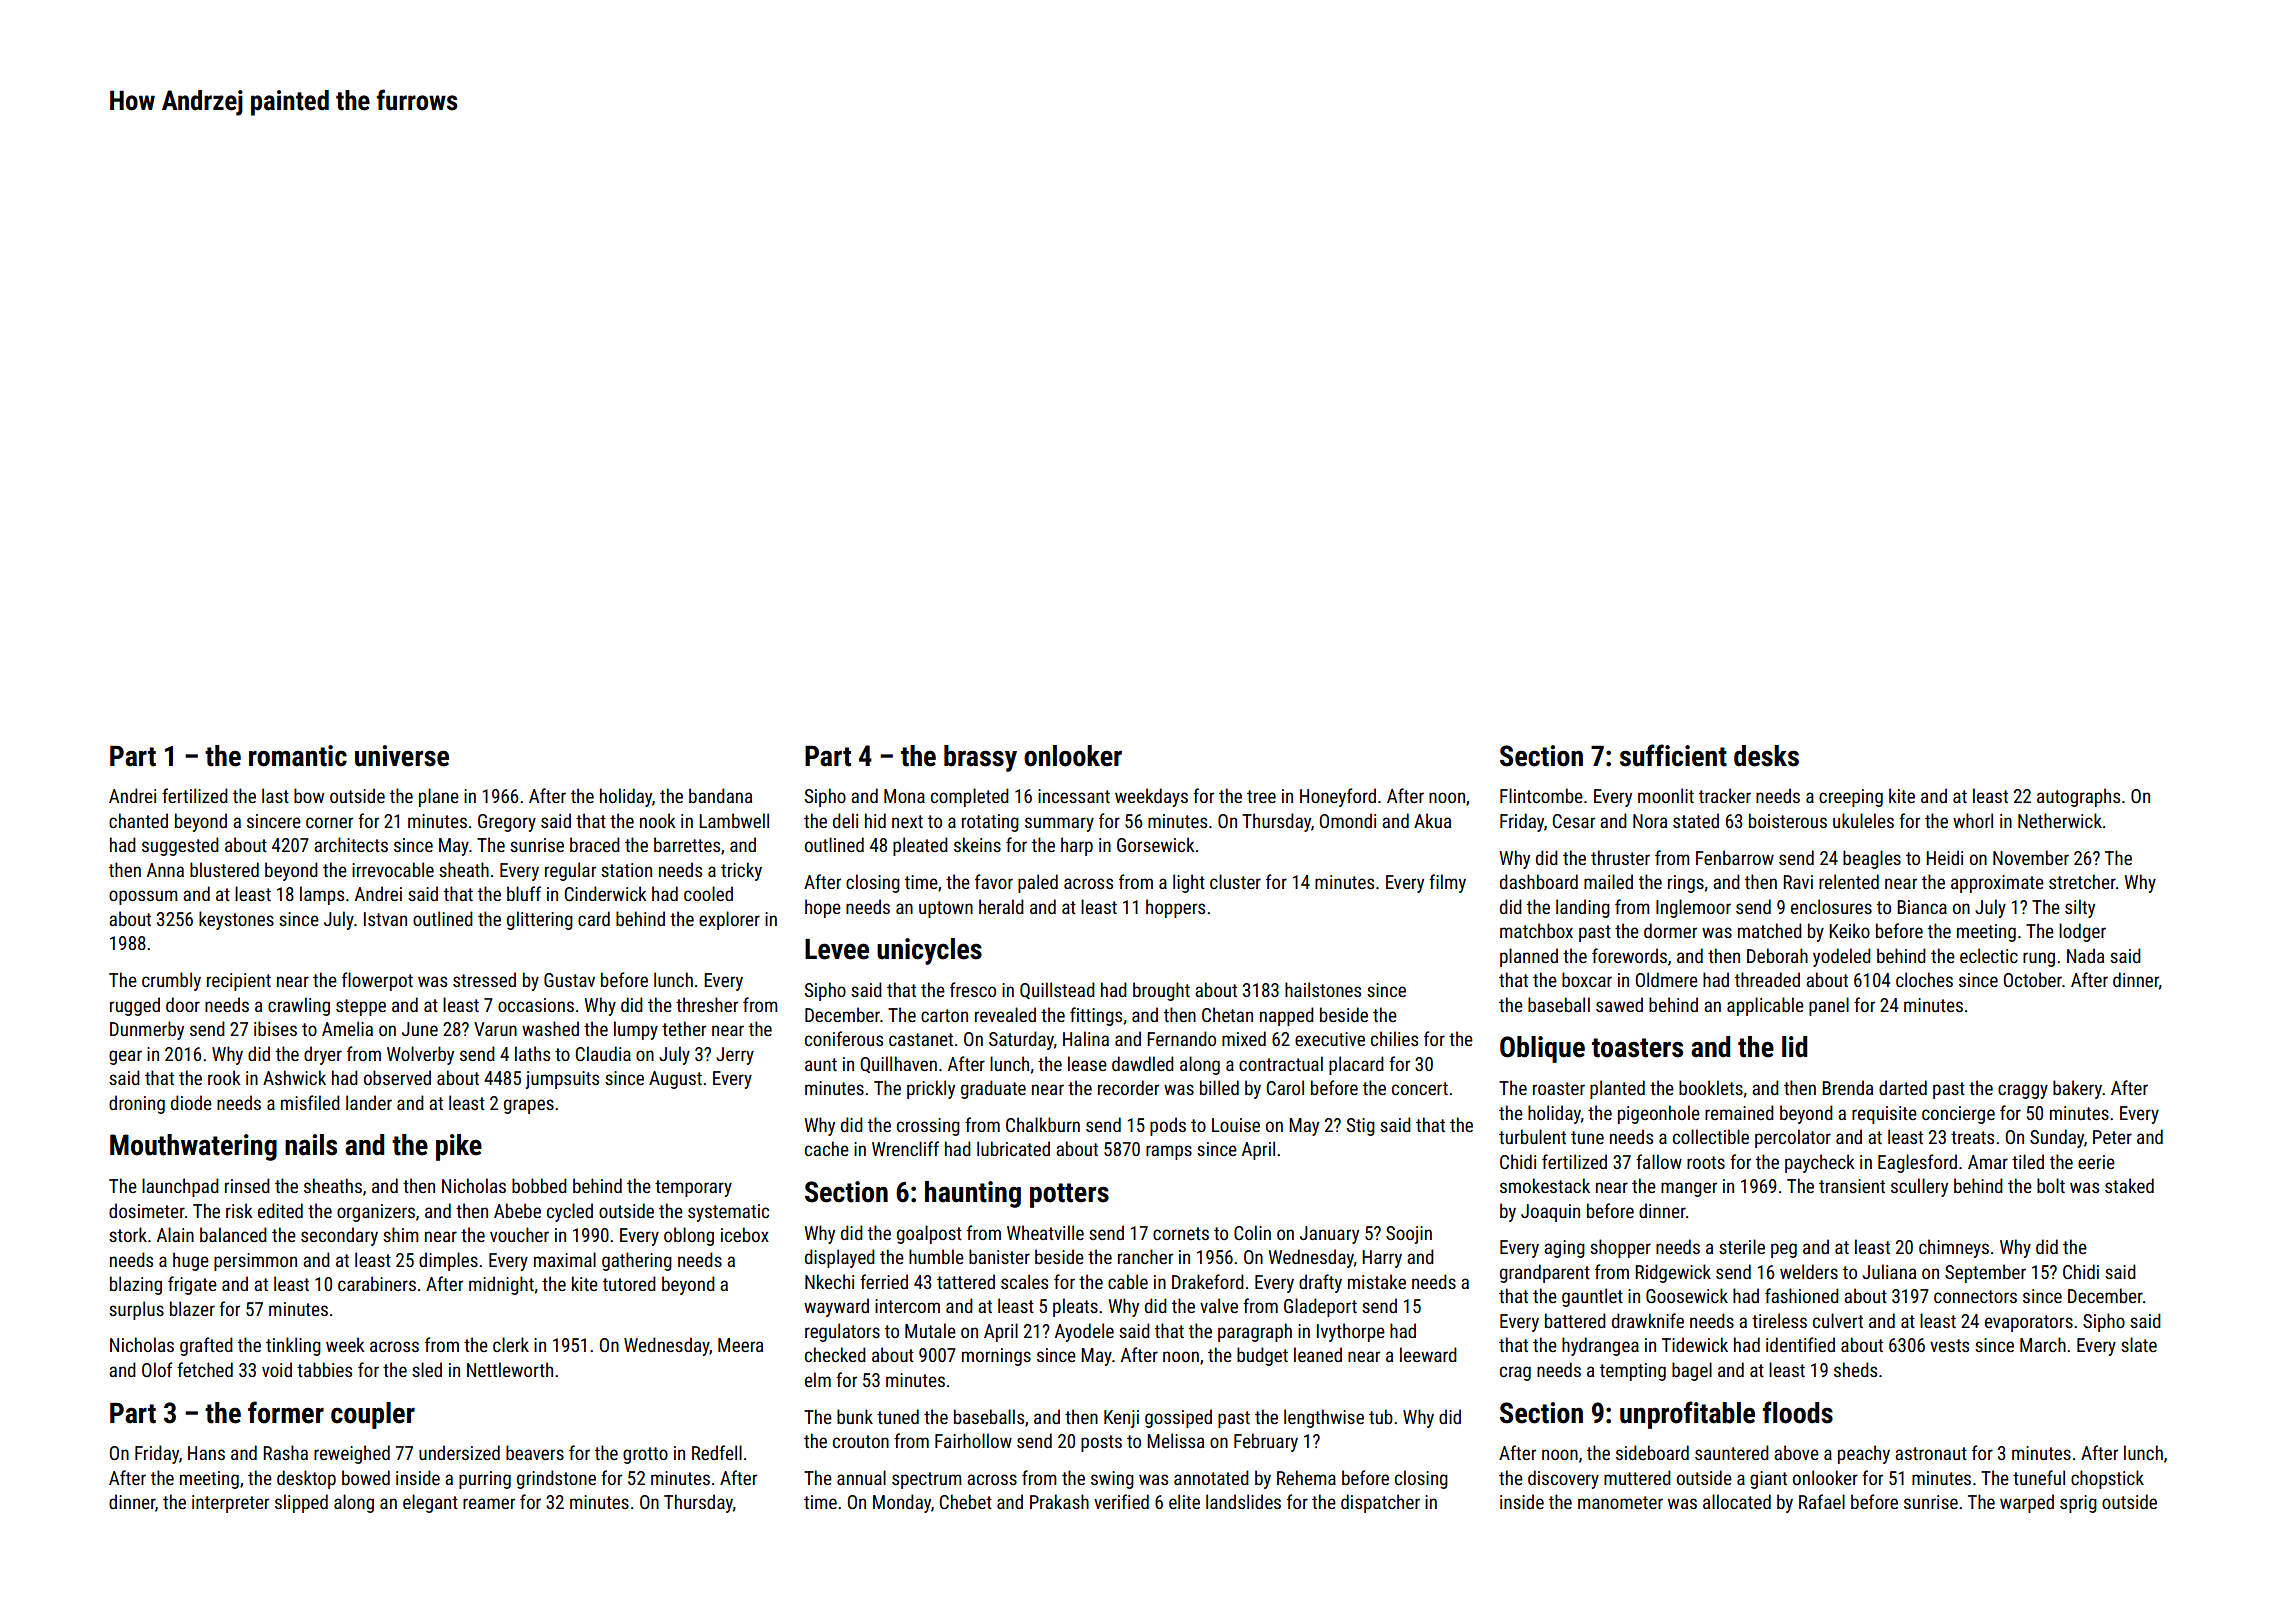 The image size is (2279, 1611). What do you see at coordinates (402, 756) in the screenshot?
I see `universe` at bounding box center [402, 756].
